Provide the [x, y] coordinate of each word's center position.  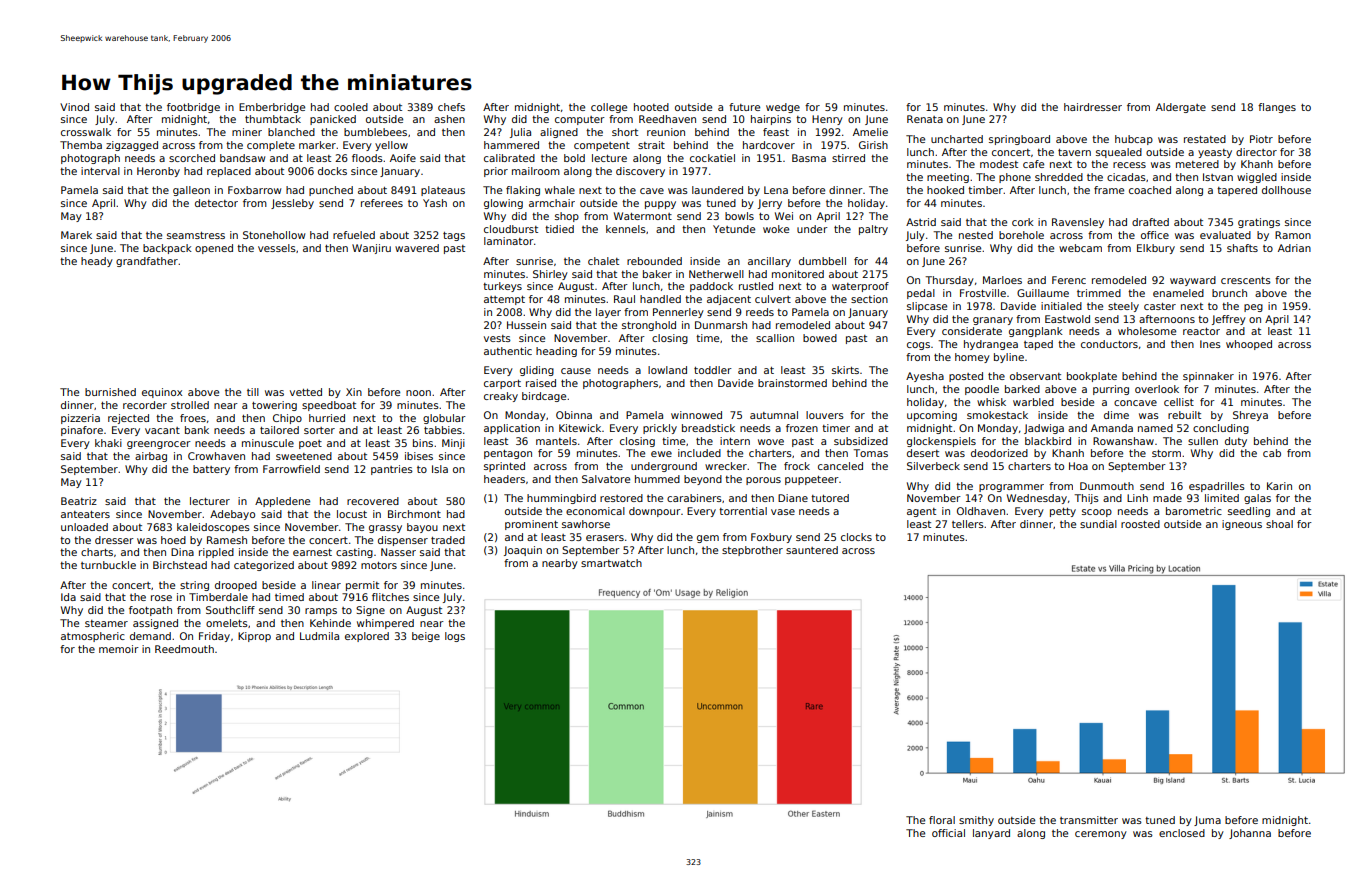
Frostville [983, 293]
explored [367, 637]
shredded [1059, 177]
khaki [108, 443]
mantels [556, 441]
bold [574, 158]
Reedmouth [184, 649]
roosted [1140, 524]
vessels [277, 248]
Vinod [74, 107]
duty [1236, 442]
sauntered [812, 550]
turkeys [502, 287]
